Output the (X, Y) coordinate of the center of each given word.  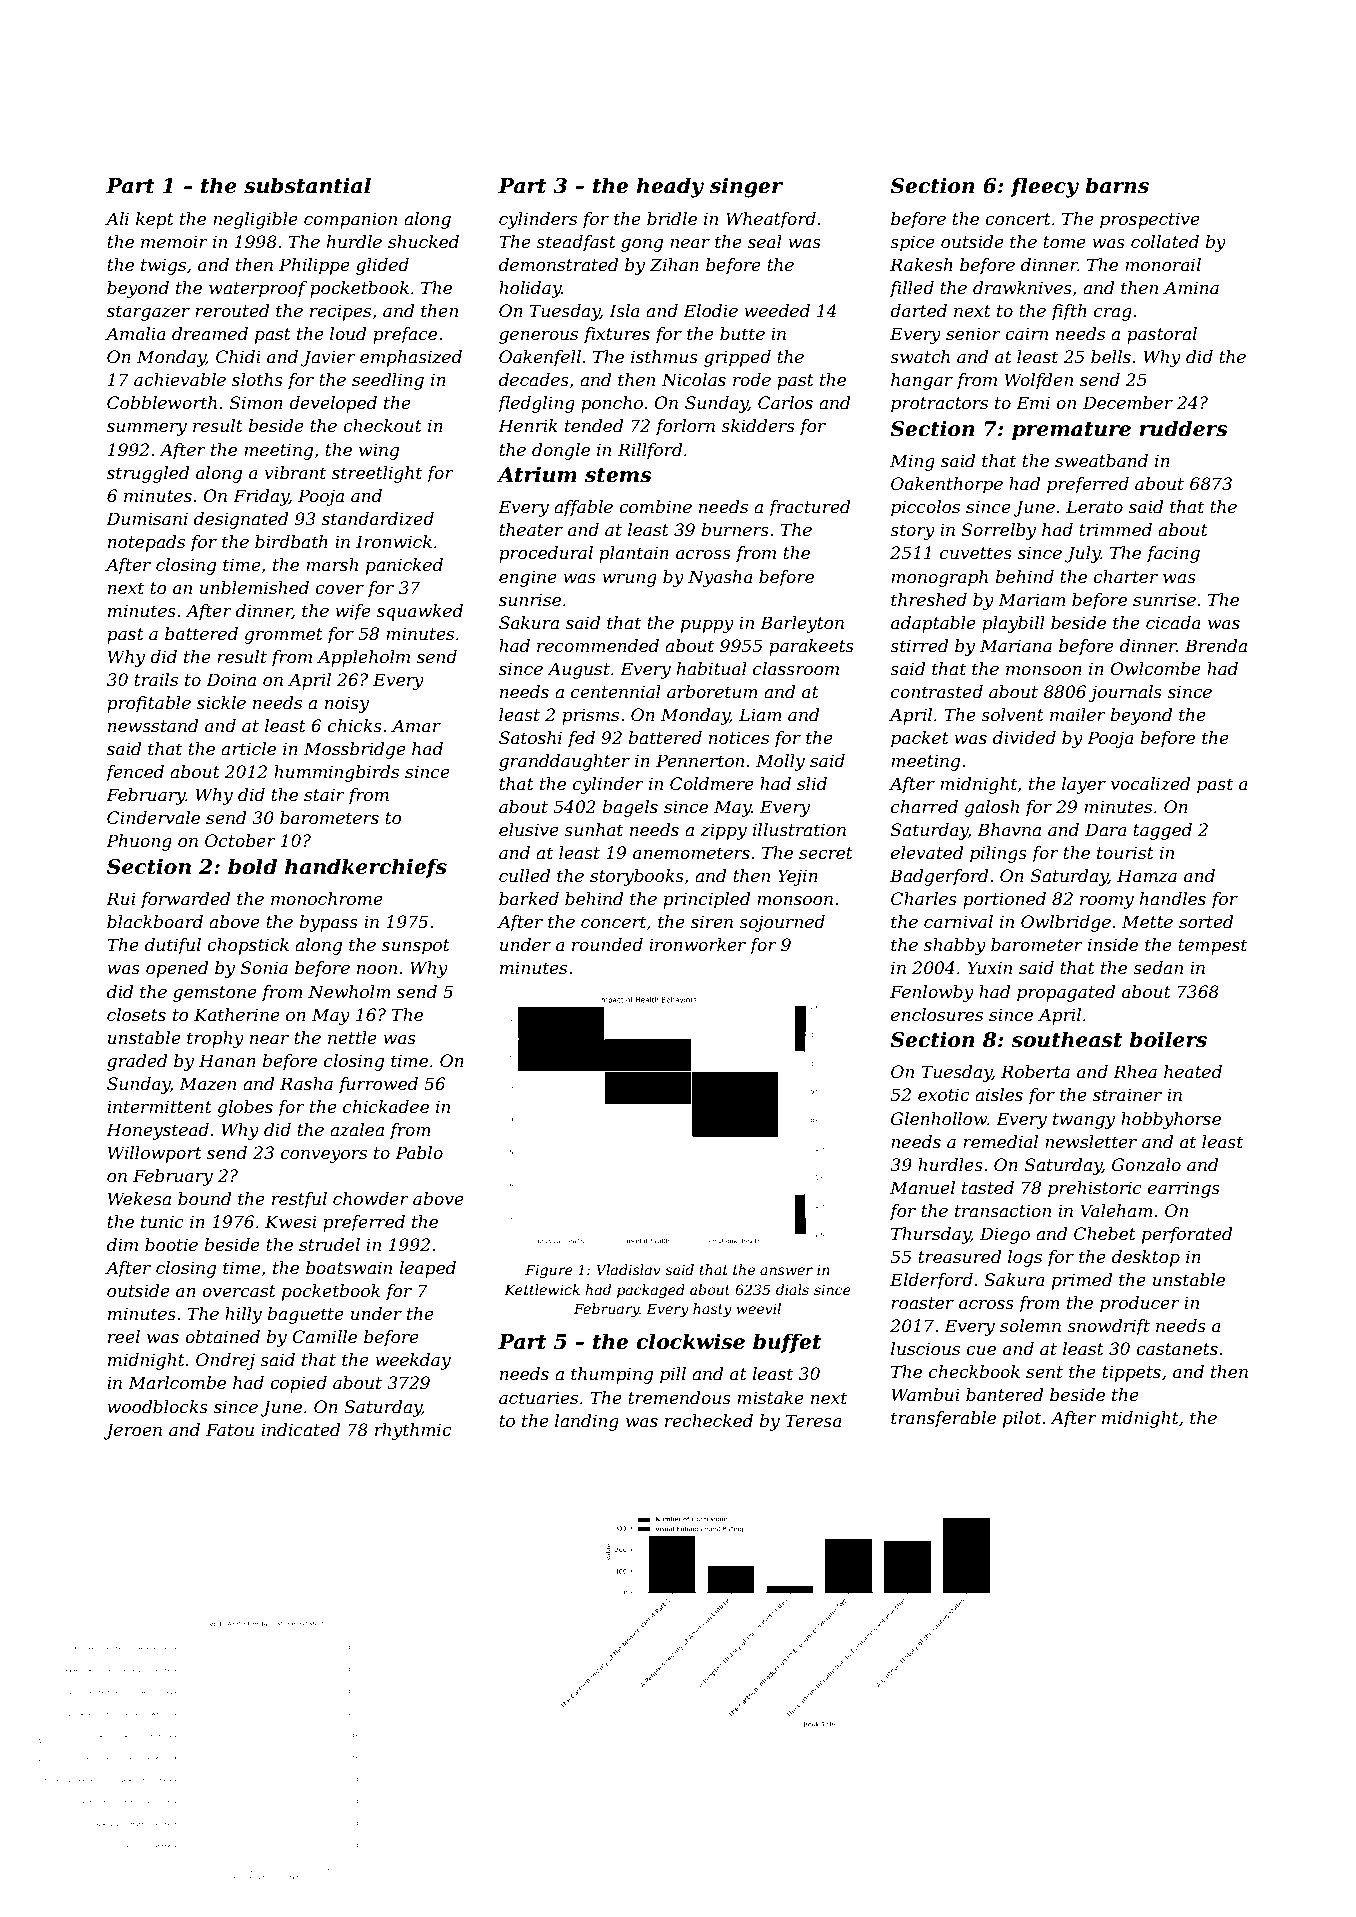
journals (1125, 693)
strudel (329, 1244)
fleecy (1044, 187)
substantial (307, 185)
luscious (925, 1348)
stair (324, 794)
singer (746, 187)
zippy (723, 831)
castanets (1177, 1349)
